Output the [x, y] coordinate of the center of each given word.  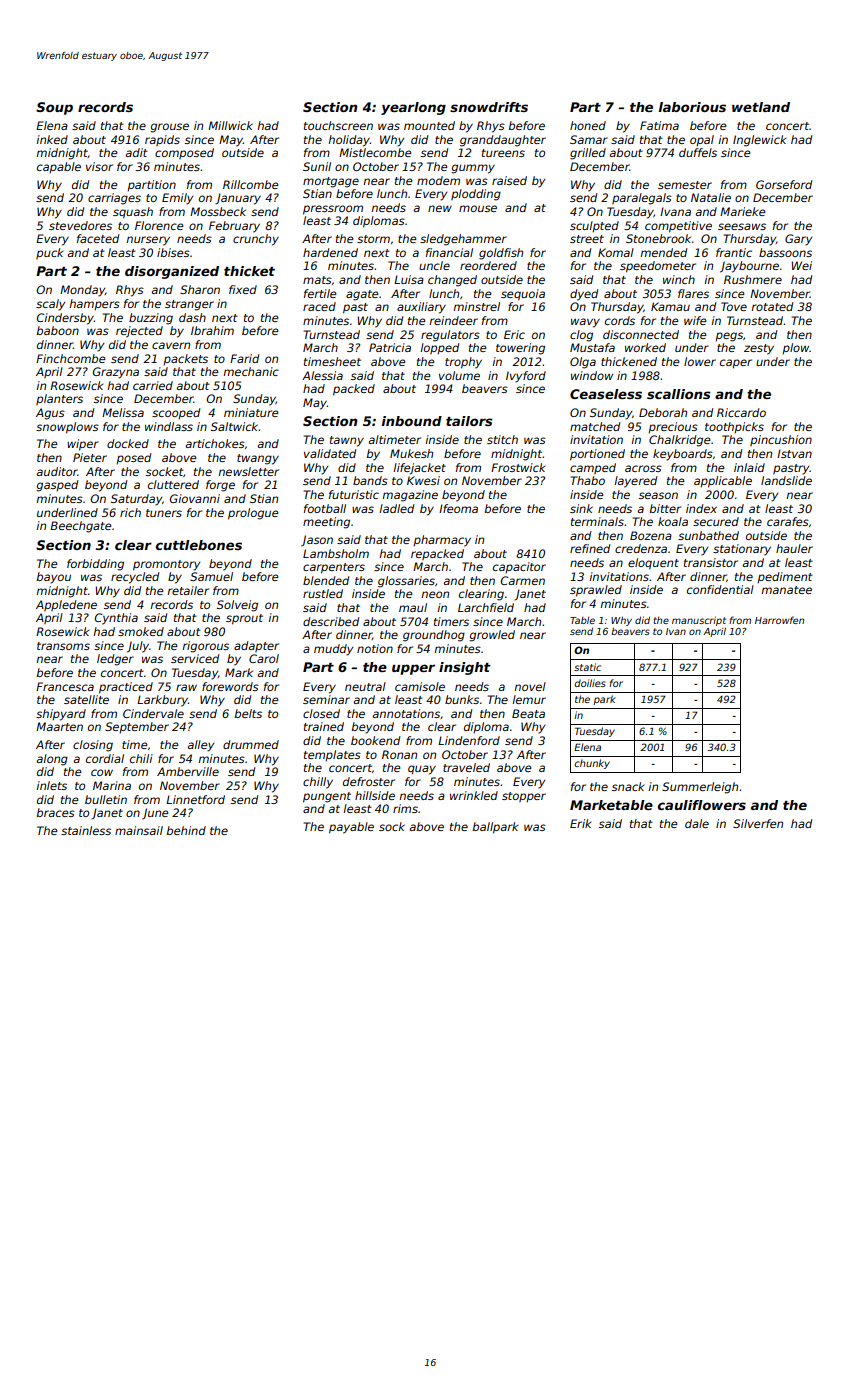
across [643, 468]
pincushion [781, 440]
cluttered [173, 484]
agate [362, 295]
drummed [251, 744]
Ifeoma [458, 508]
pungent [327, 797]
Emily [177, 199]
